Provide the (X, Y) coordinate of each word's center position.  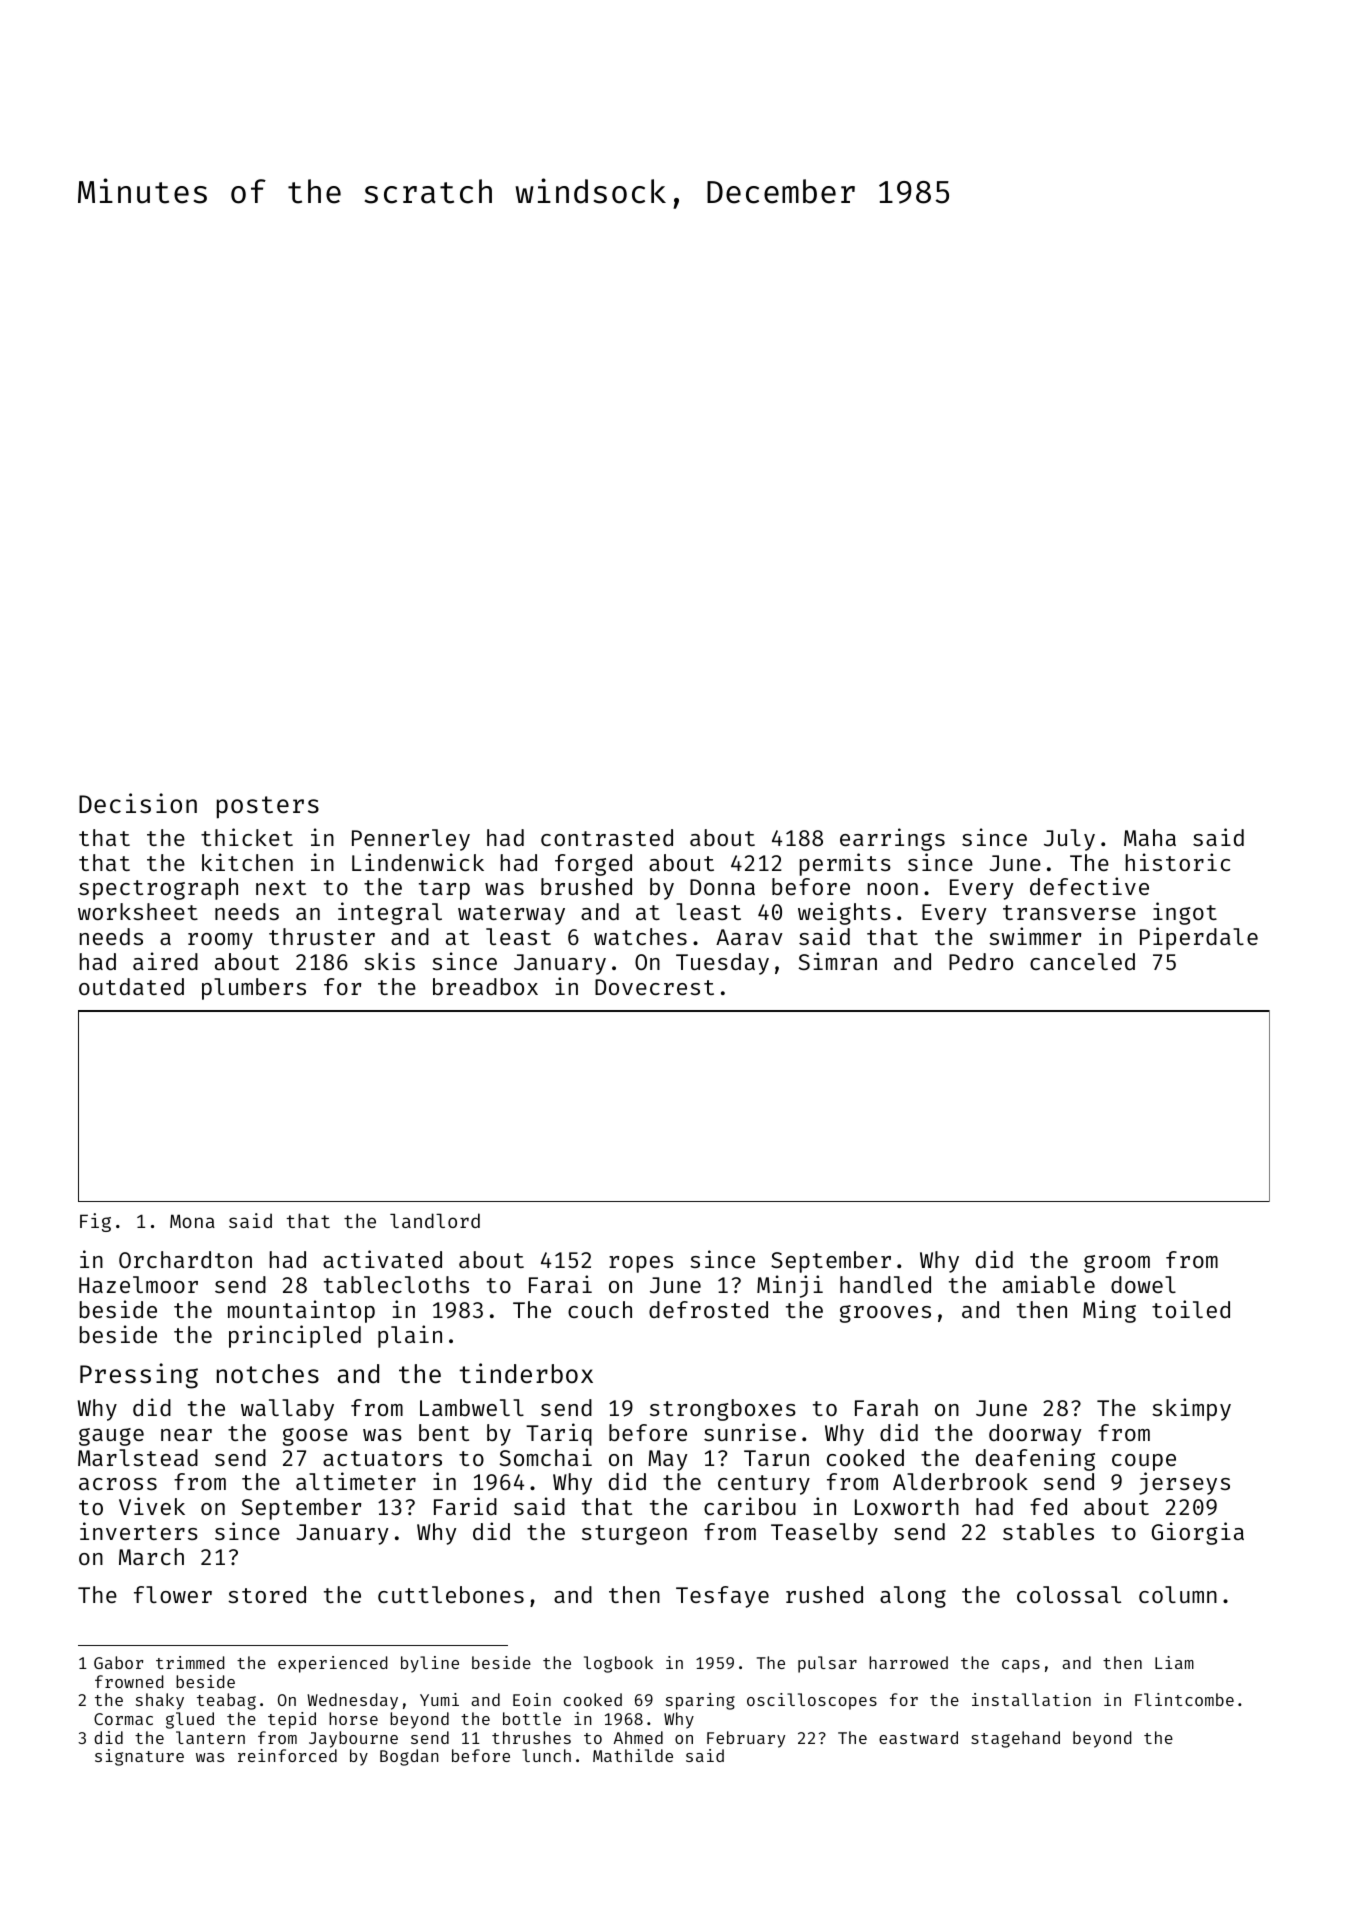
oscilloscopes (812, 1701)
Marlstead (138, 1457)
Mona (192, 1221)
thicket (247, 837)
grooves (885, 1314)
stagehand (1015, 1739)
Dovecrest (654, 987)
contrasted (607, 837)
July (1069, 840)
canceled (1082, 961)
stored (267, 1594)
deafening (1035, 1459)
